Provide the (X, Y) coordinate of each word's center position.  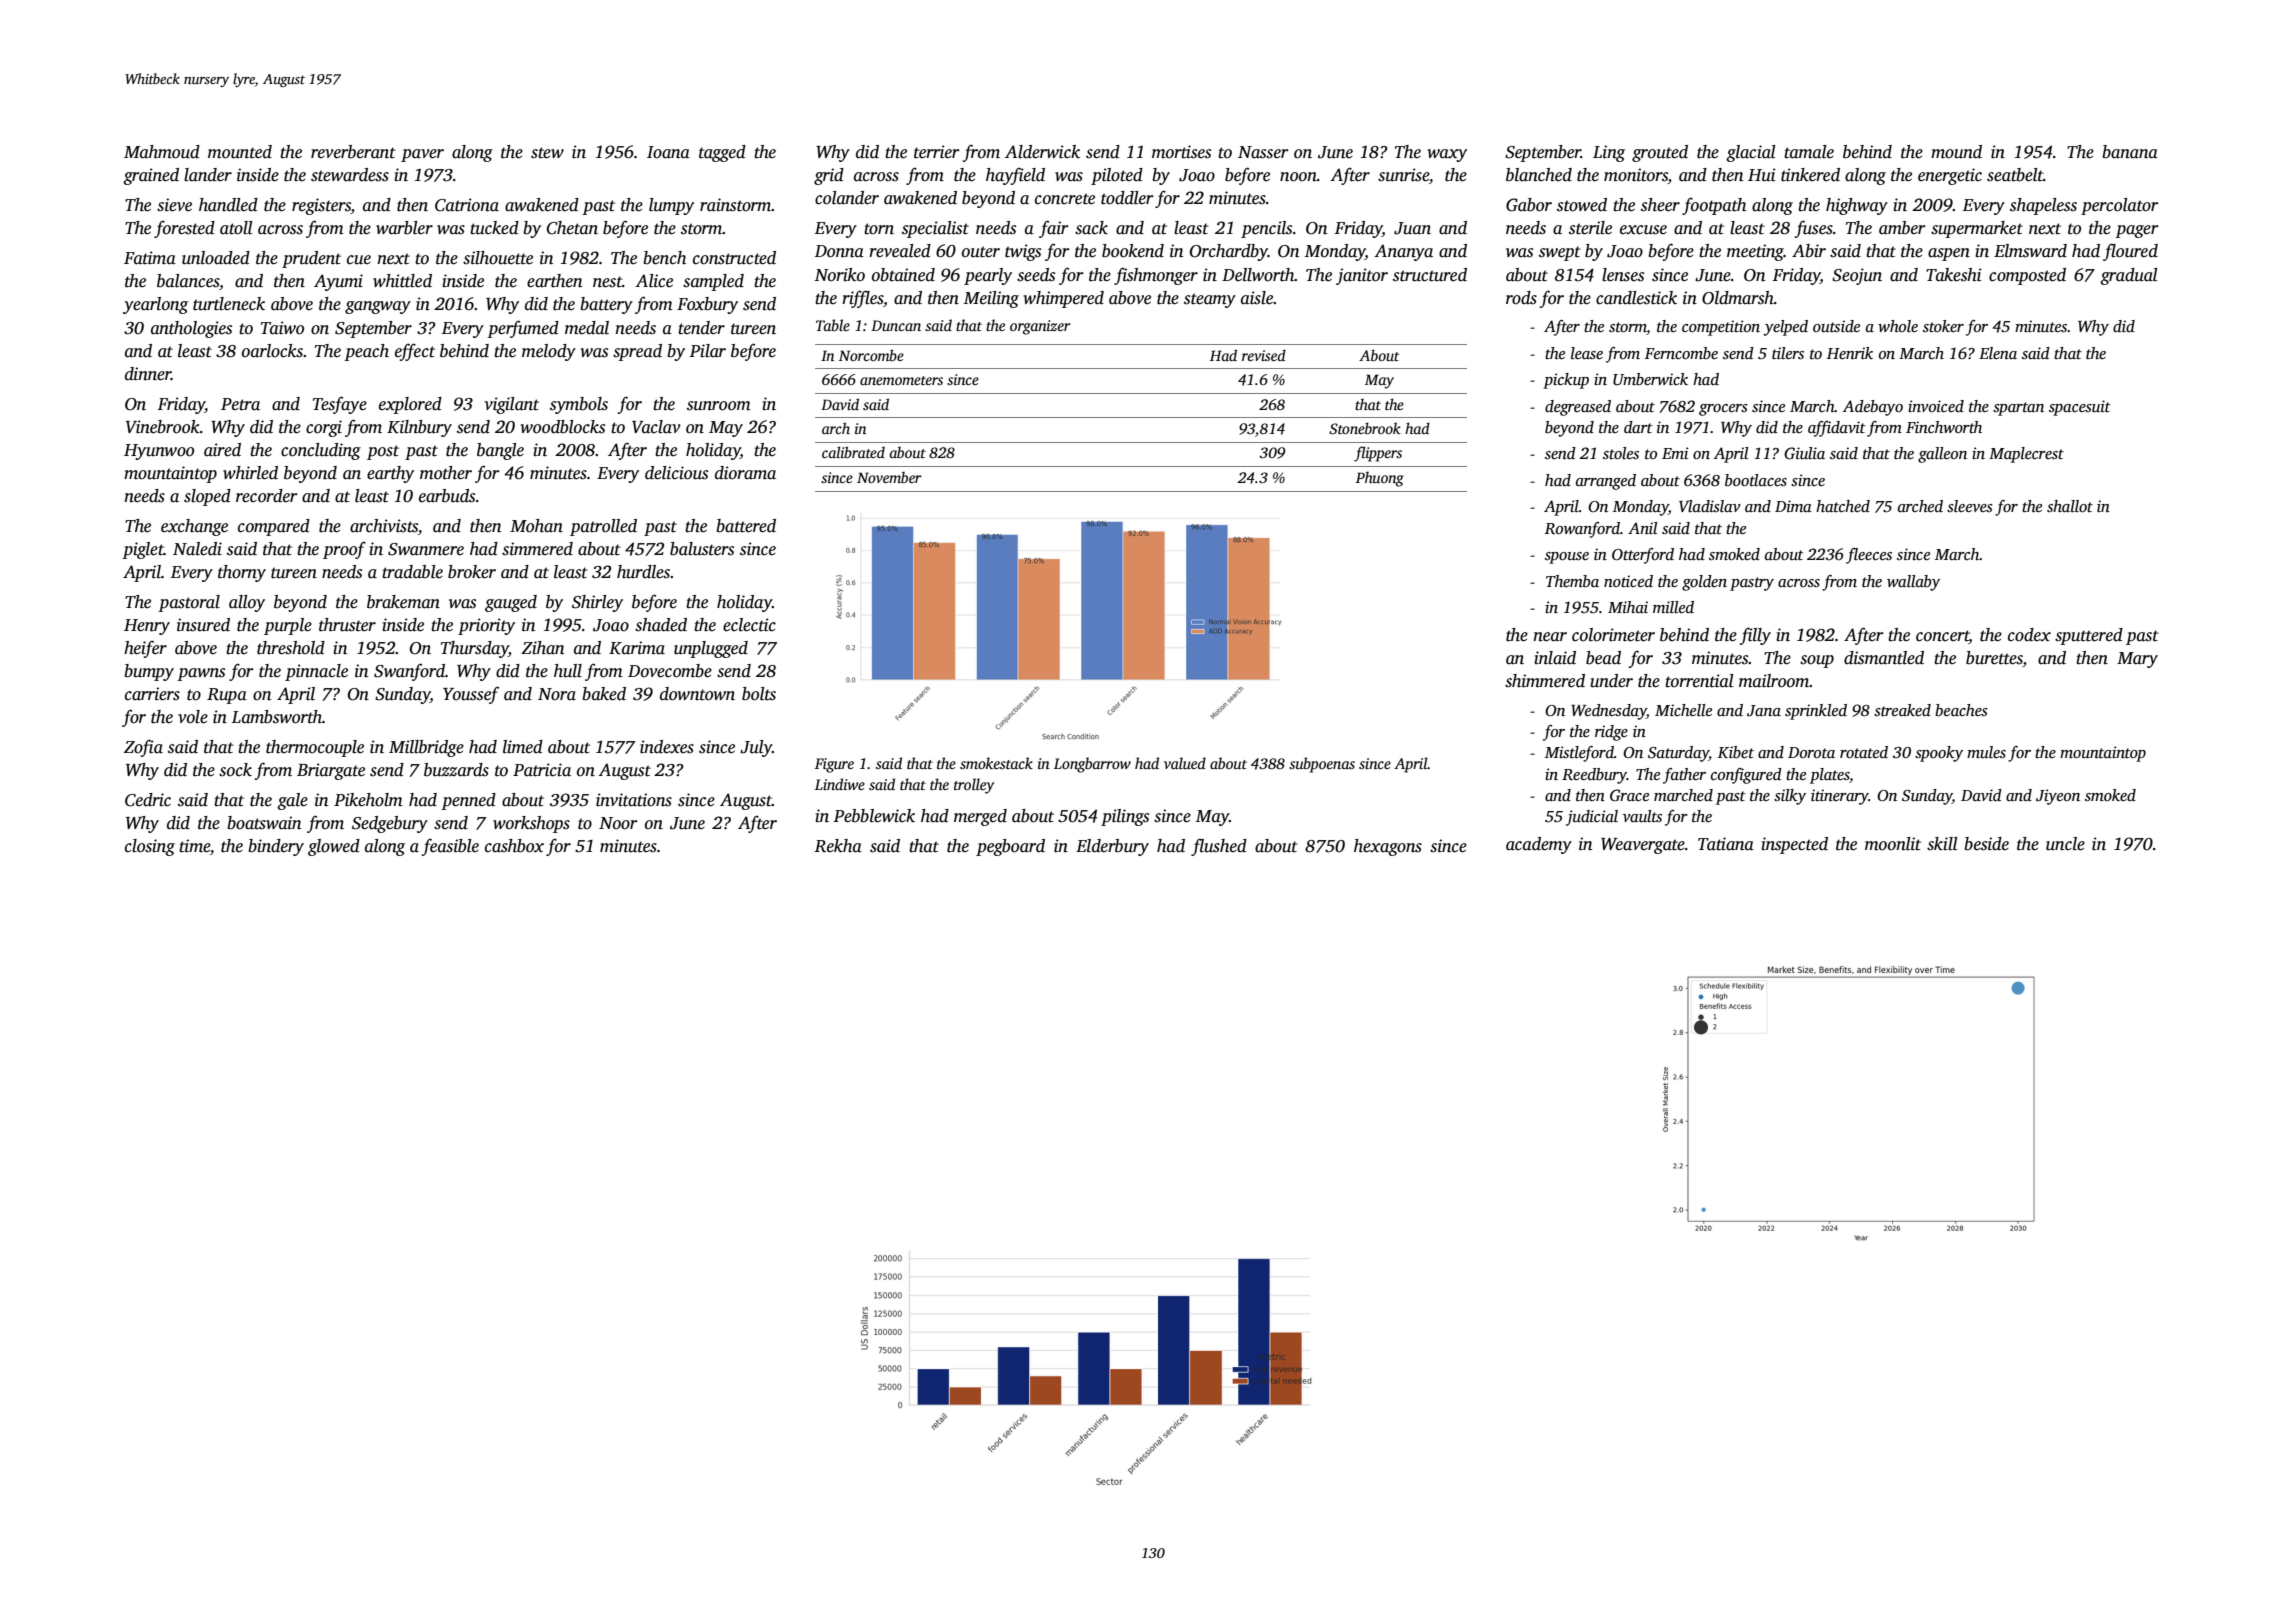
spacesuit (2080, 408)
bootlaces (1756, 480)
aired (222, 450)
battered (746, 526)
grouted (1660, 153)
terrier (937, 152)
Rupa (227, 696)
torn (879, 229)
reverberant (353, 152)
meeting (1755, 252)
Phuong (1380, 479)
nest (607, 282)
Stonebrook (1365, 428)
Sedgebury (390, 824)
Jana (1764, 711)
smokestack (996, 763)
